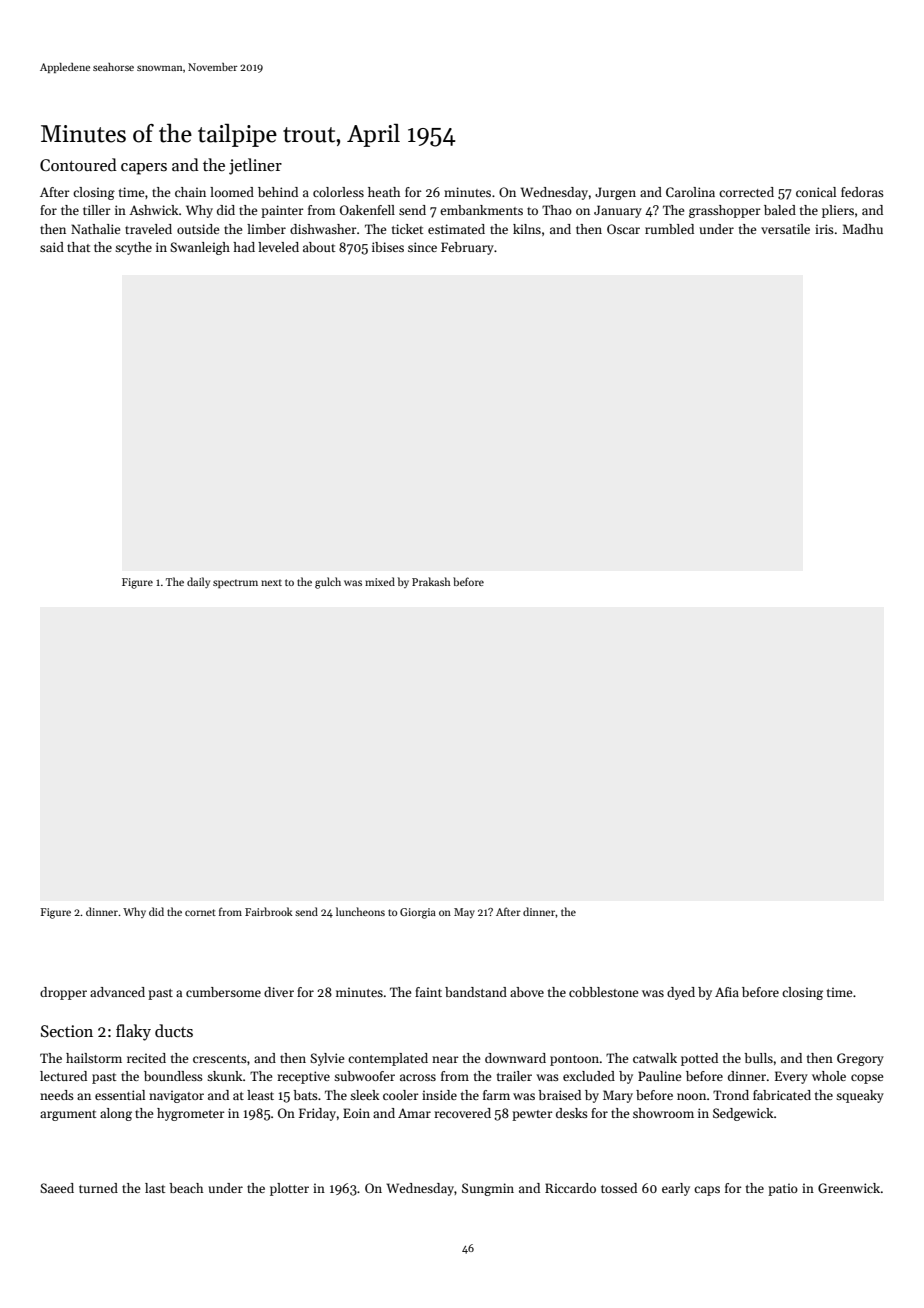 This image has height=1308, width=924. What do you see at coordinates (380, 581) in the image?
I see `mixed` at bounding box center [380, 581].
